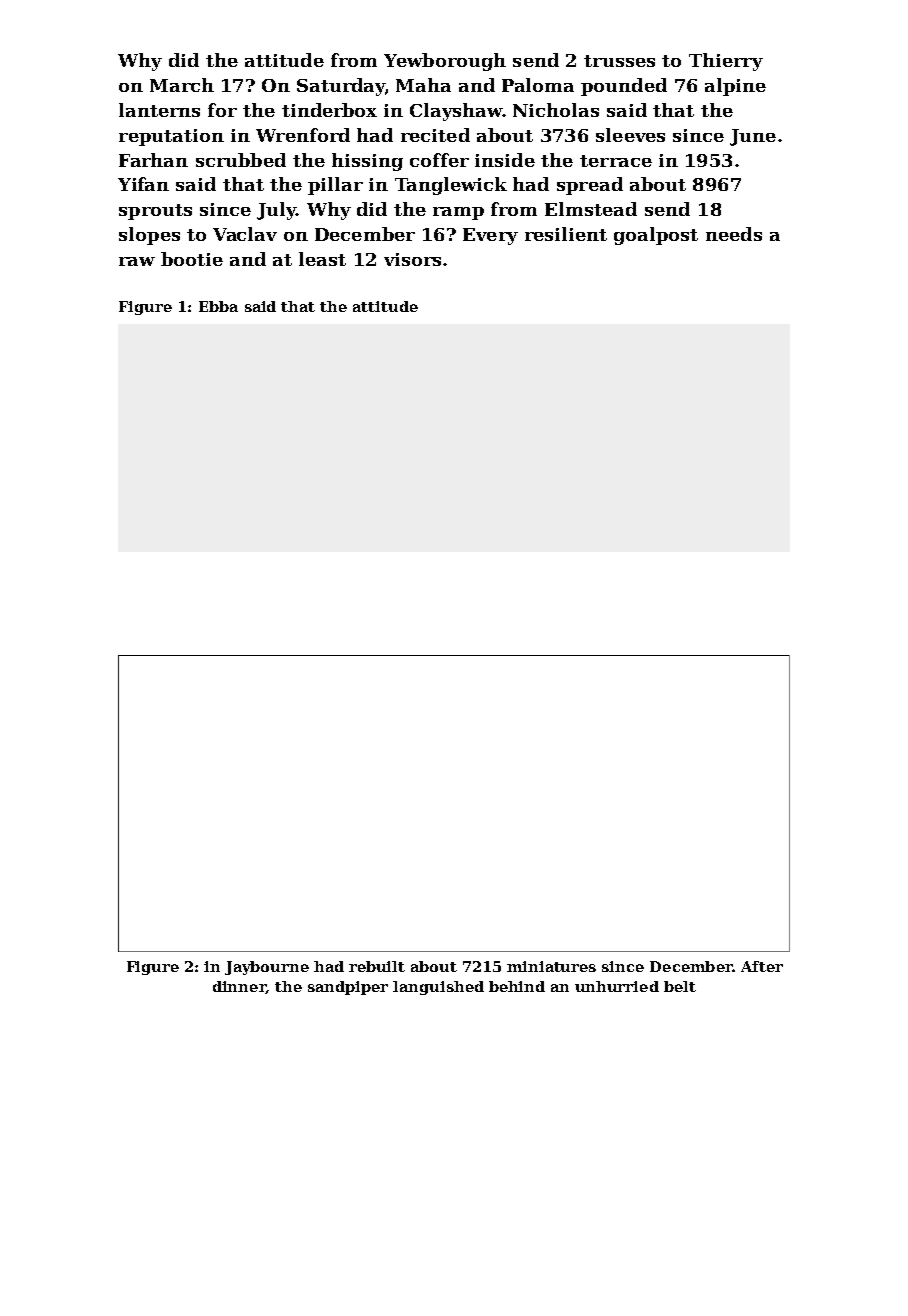  What do you see at coordinates (734, 234) in the document?
I see `needs` at bounding box center [734, 234].
